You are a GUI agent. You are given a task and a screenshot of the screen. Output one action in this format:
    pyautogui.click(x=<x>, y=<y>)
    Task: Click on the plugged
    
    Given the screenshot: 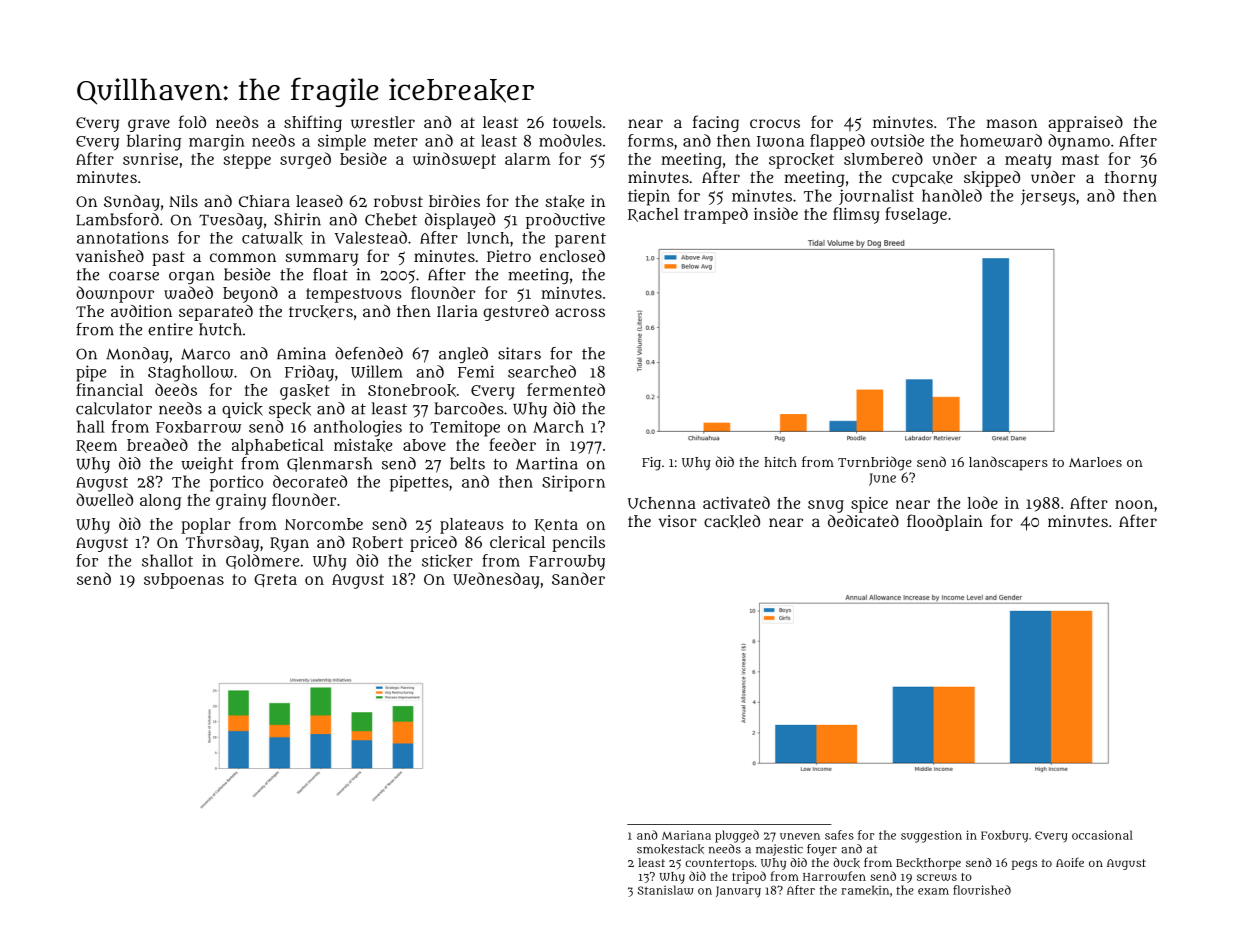 What is the action you would take?
    pyautogui.click(x=737, y=836)
